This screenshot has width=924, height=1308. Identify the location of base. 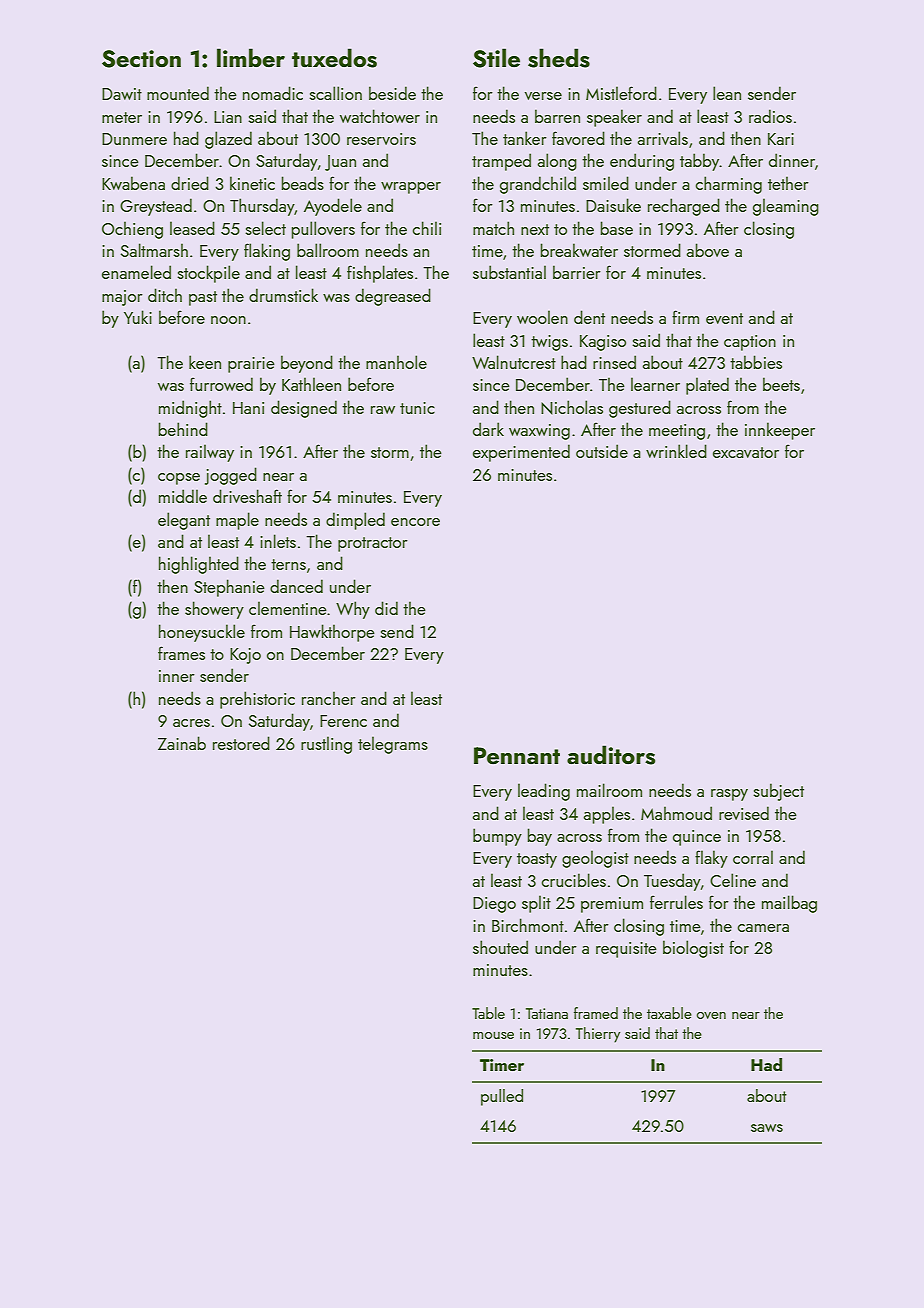
(617, 228).
